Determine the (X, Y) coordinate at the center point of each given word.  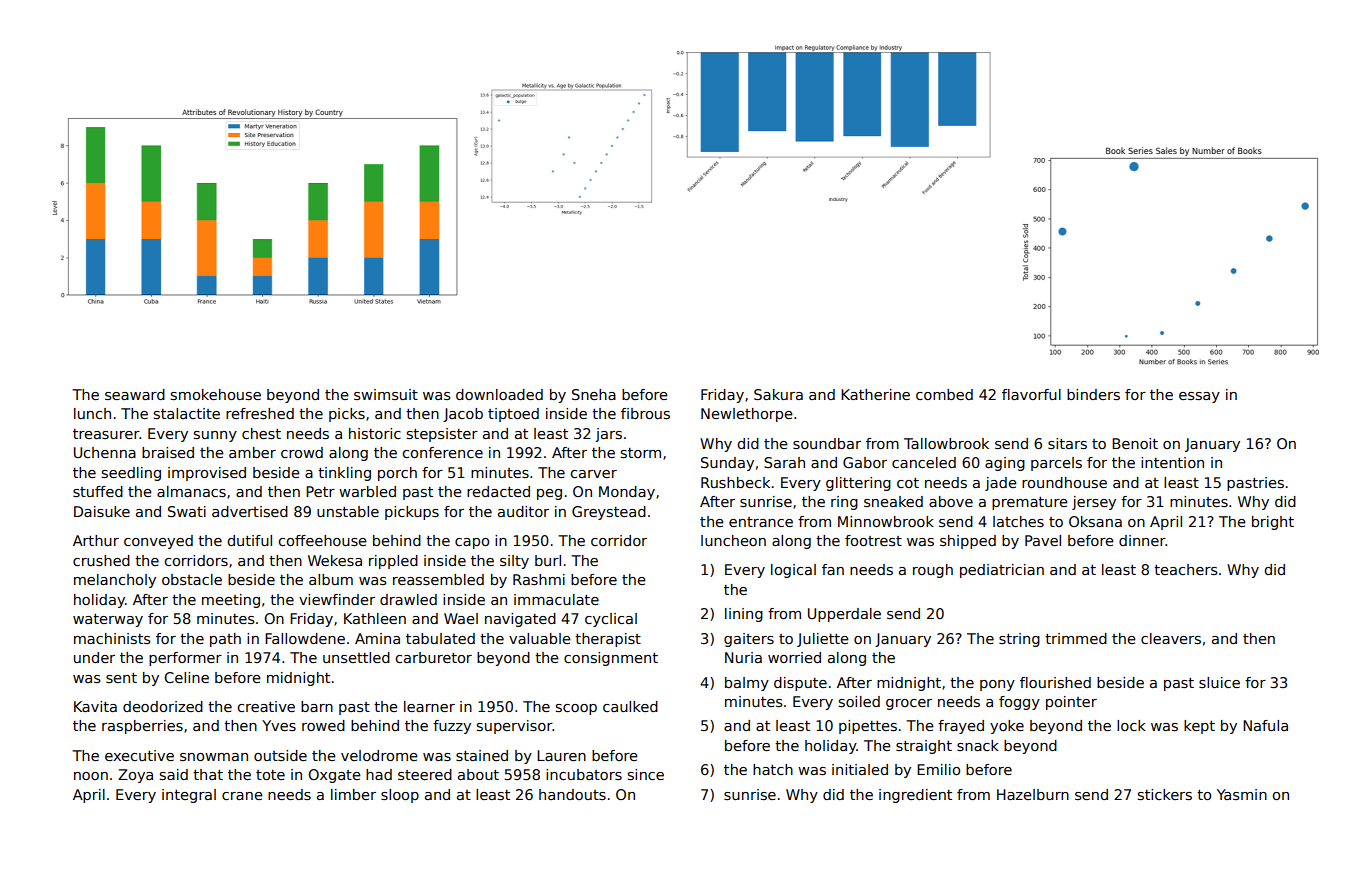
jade (1001, 484)
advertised (250, 511)
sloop (400, 796)
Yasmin (1242, 794)
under (94, 657)
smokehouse (216, 394)
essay (1199, 397)
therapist (608, 640)
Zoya (135, 776)
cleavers (1171, 638)
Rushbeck (735, 482)
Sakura (778, 394)
